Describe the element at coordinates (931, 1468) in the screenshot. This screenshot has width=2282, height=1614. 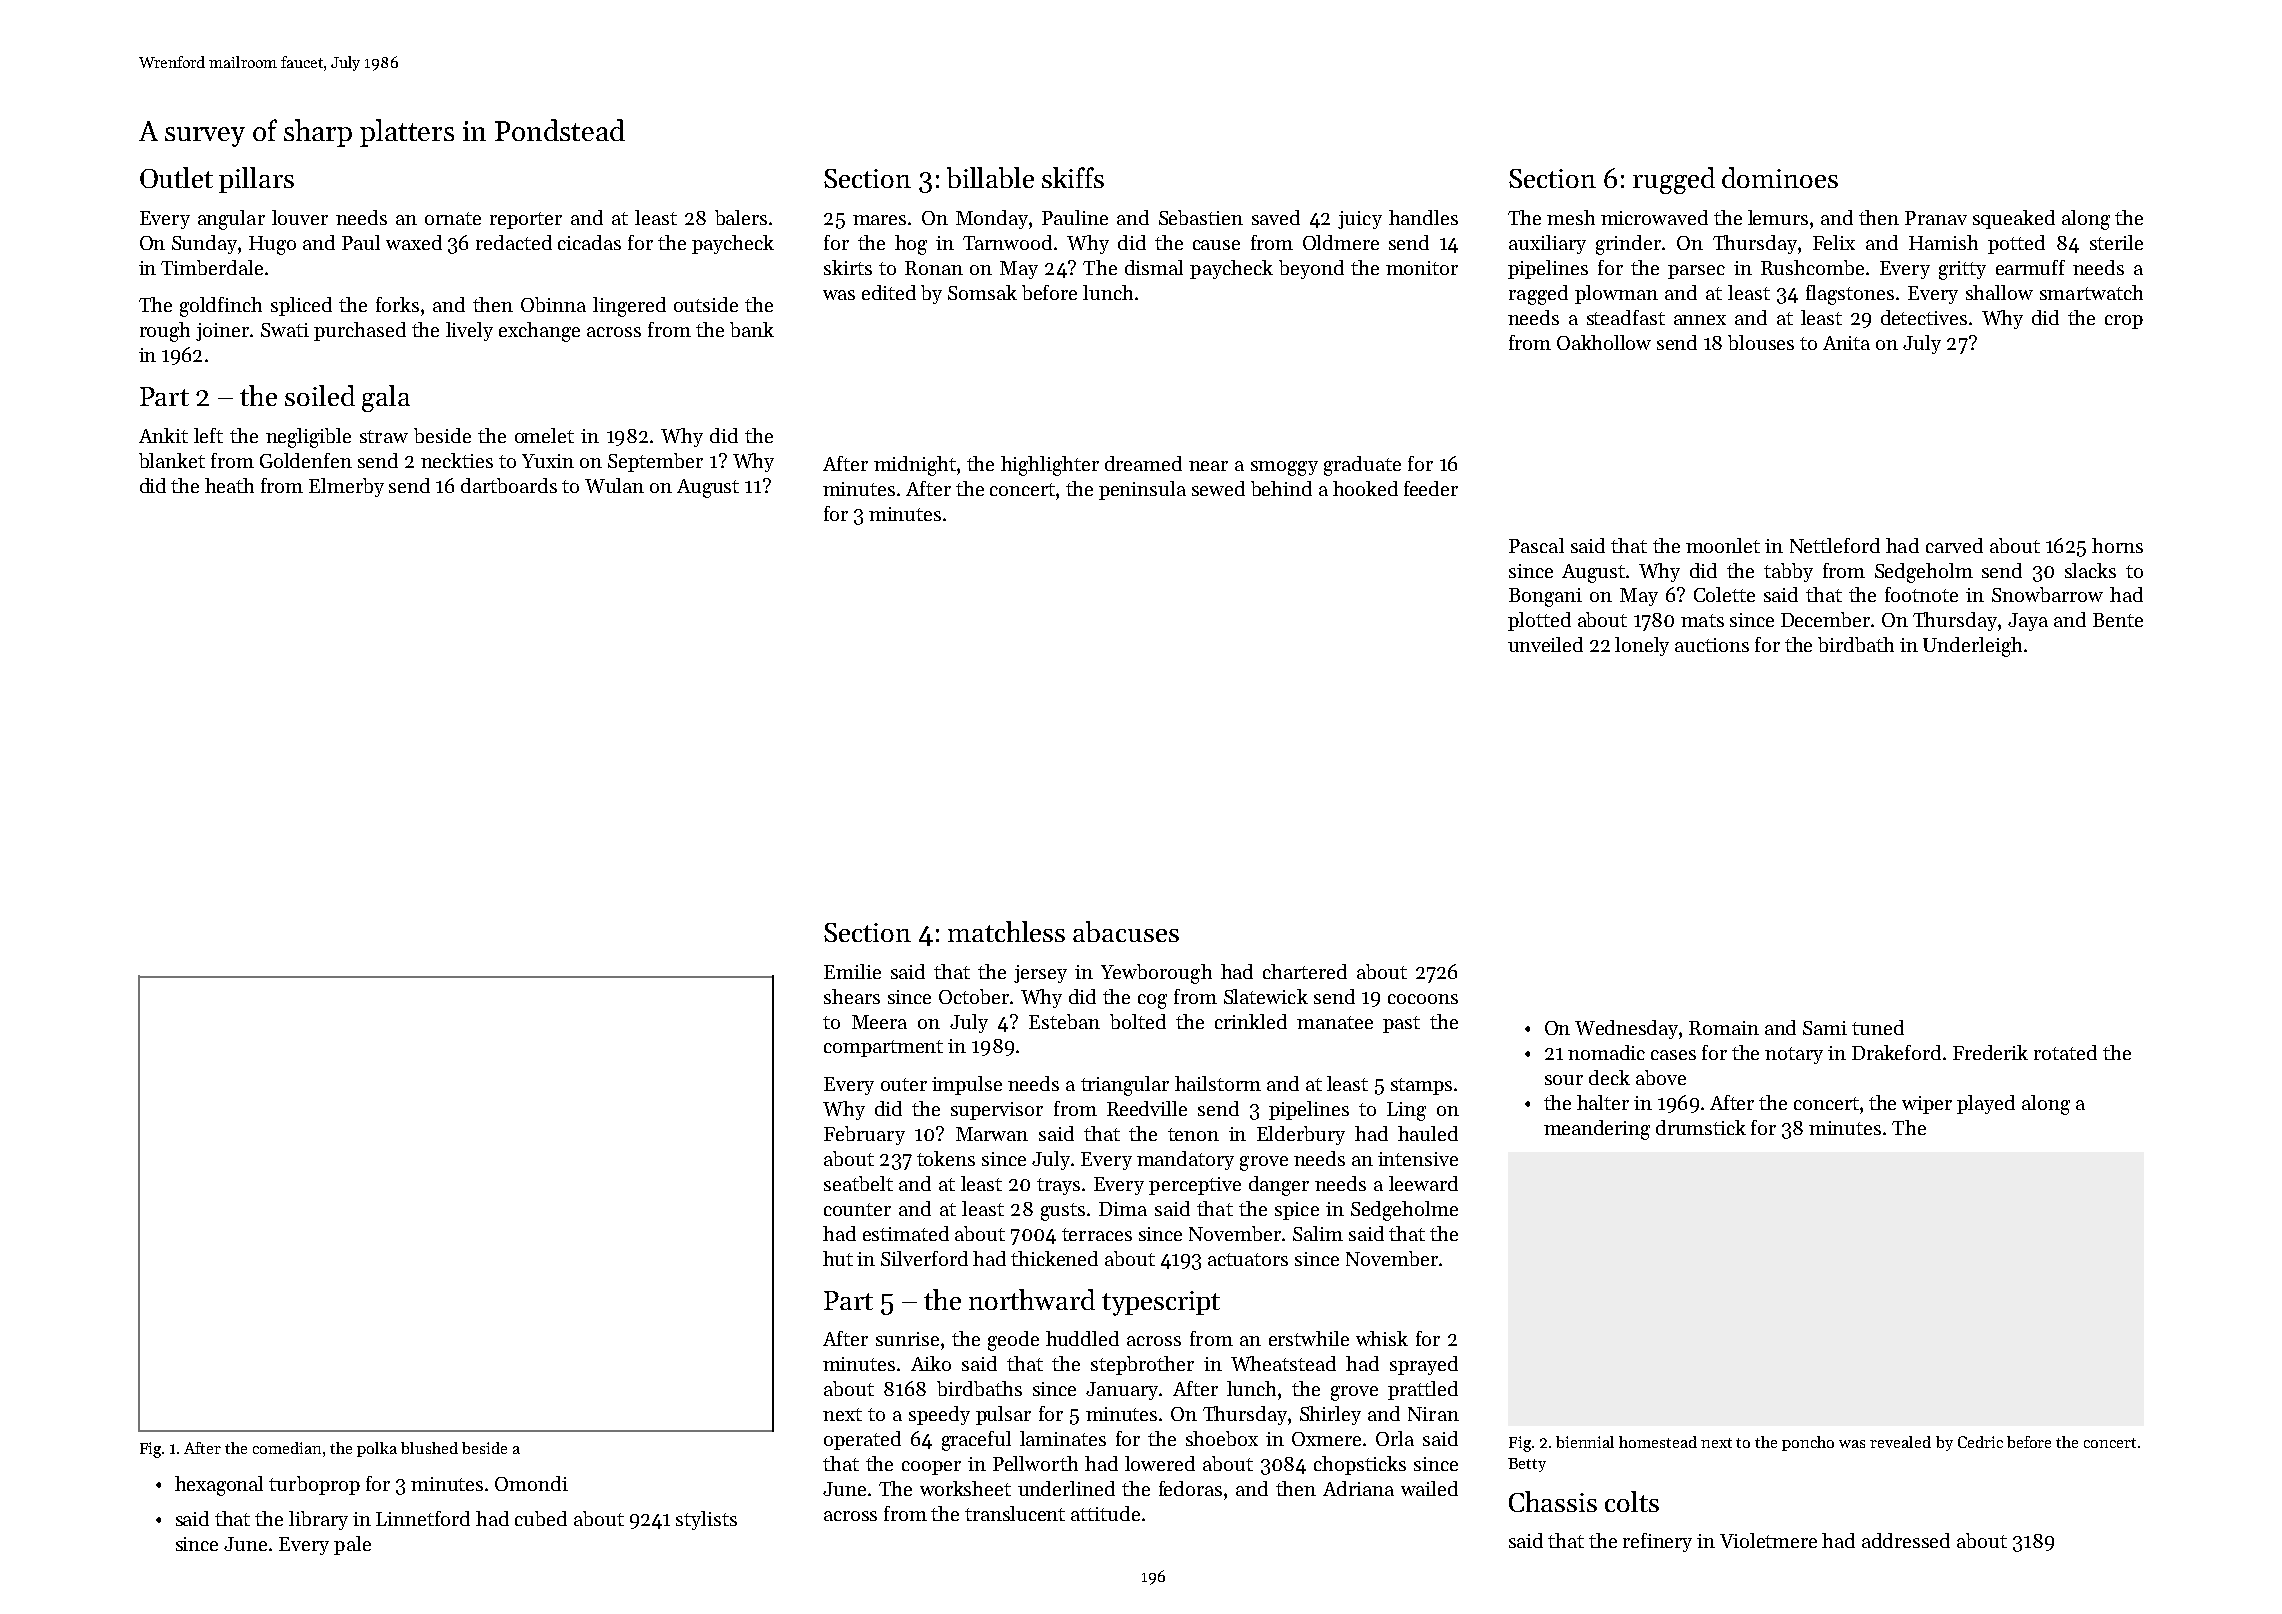
I see `cooper` at that location.
